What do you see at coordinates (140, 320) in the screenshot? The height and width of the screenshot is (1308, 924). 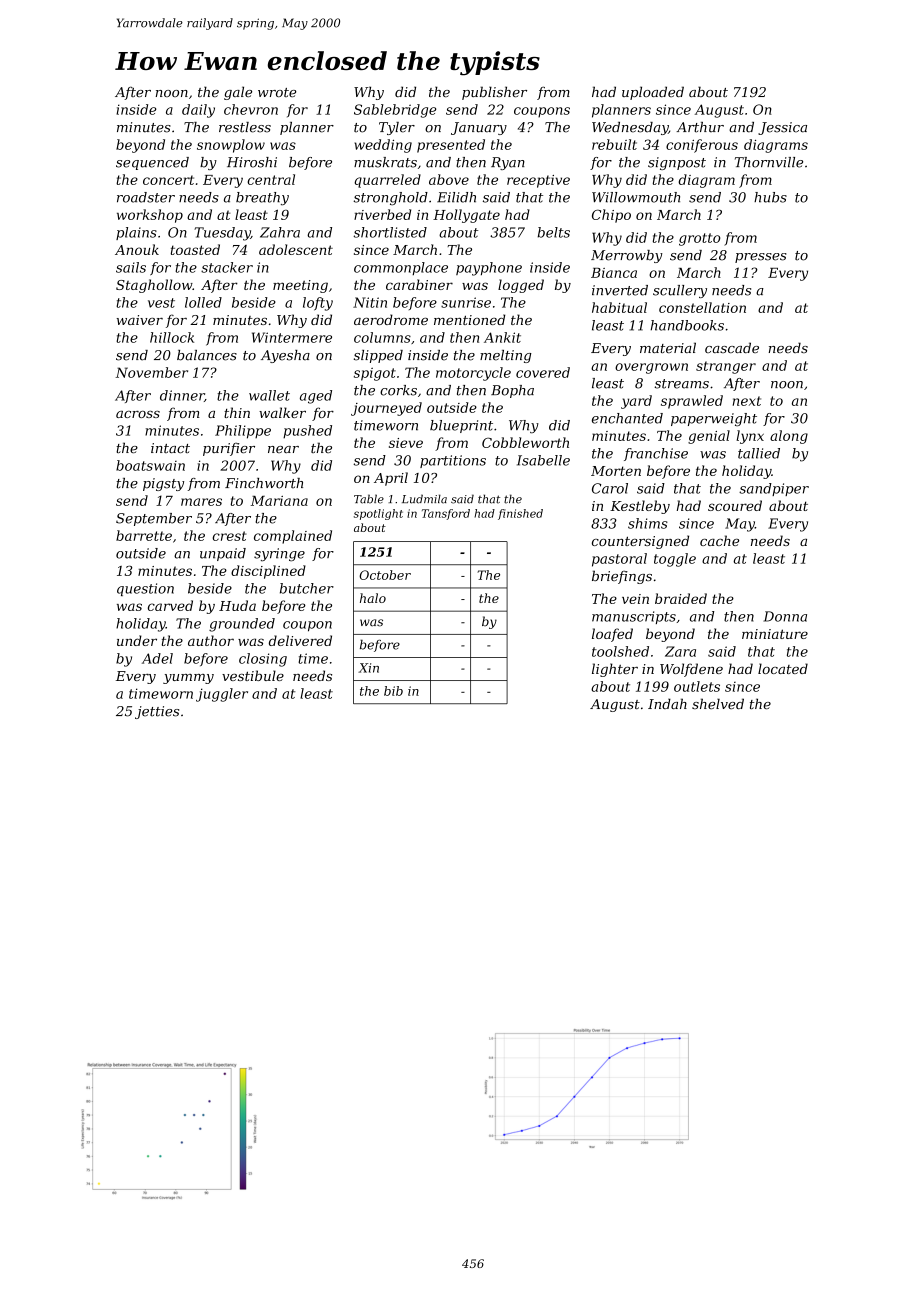 I see `waiver` at bounding box center [140, 320].
